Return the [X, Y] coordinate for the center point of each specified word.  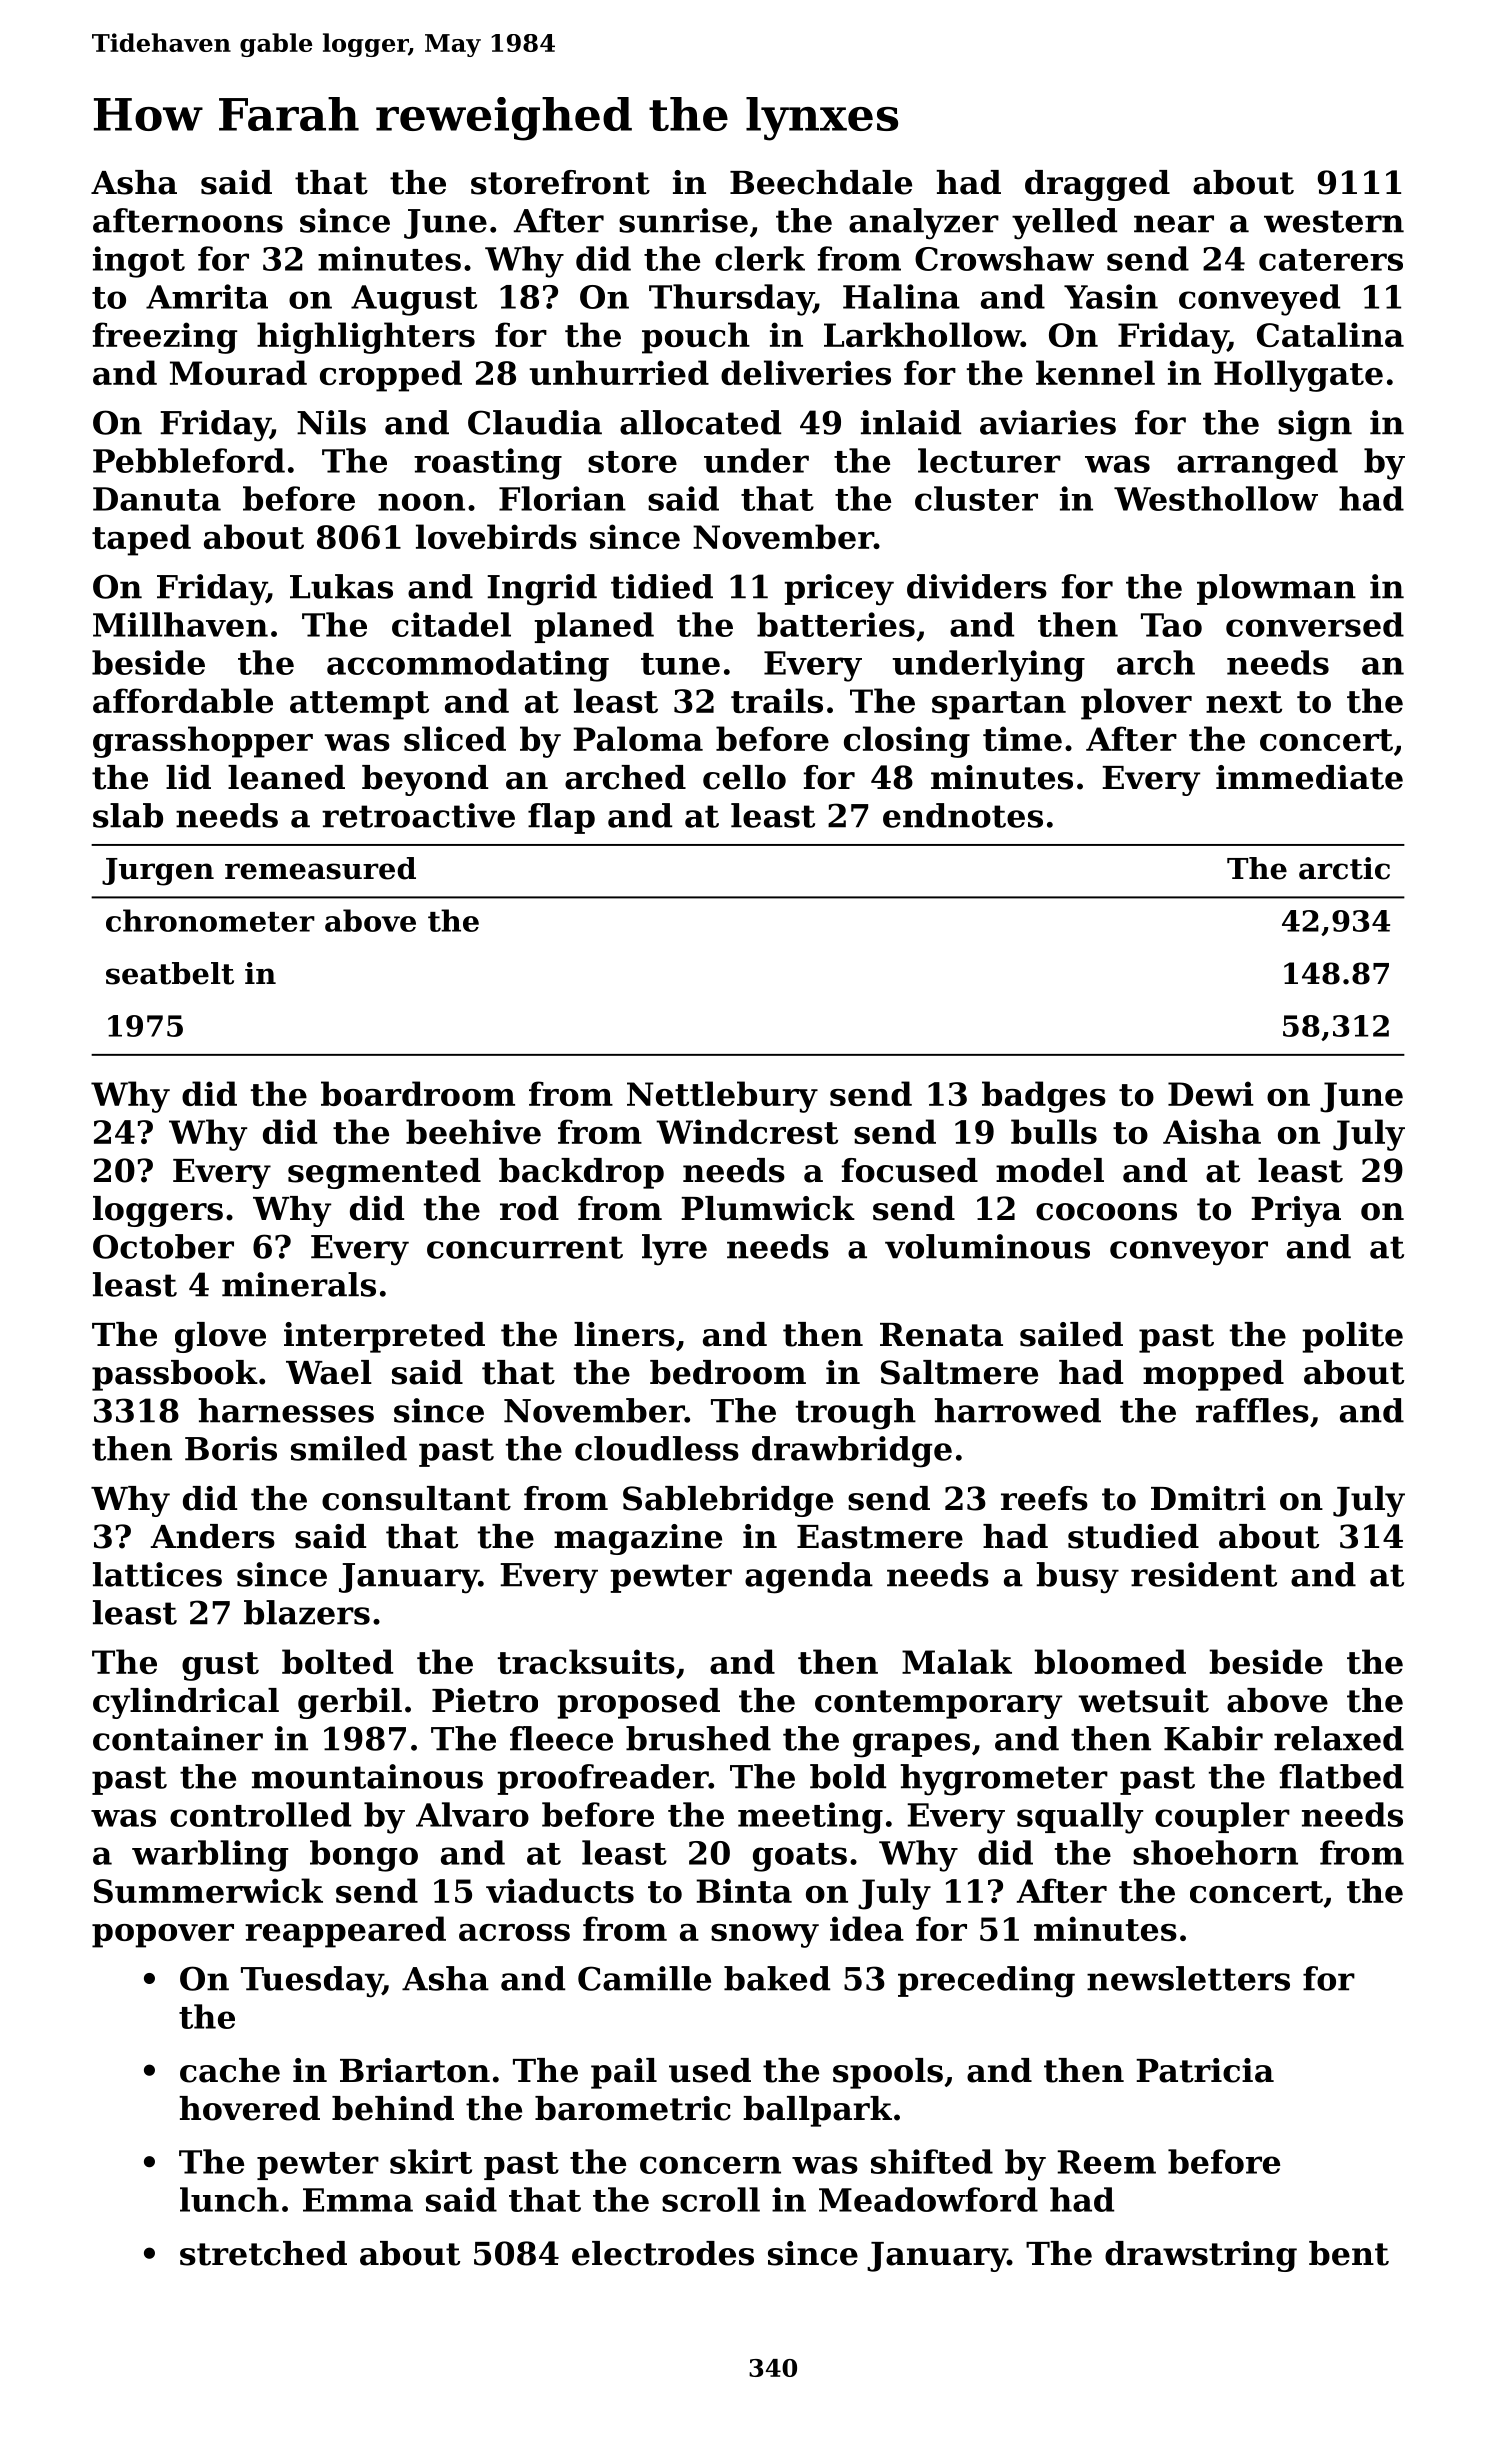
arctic [1344, 868]
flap [561, 818]
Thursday [731, 300]
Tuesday [312, 1982]
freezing [164, 338]
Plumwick [768, 1208]
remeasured [320, 868]
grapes [911, 1745]
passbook [175, 1375]
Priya [1296, 1211]
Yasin [1111, 296]
